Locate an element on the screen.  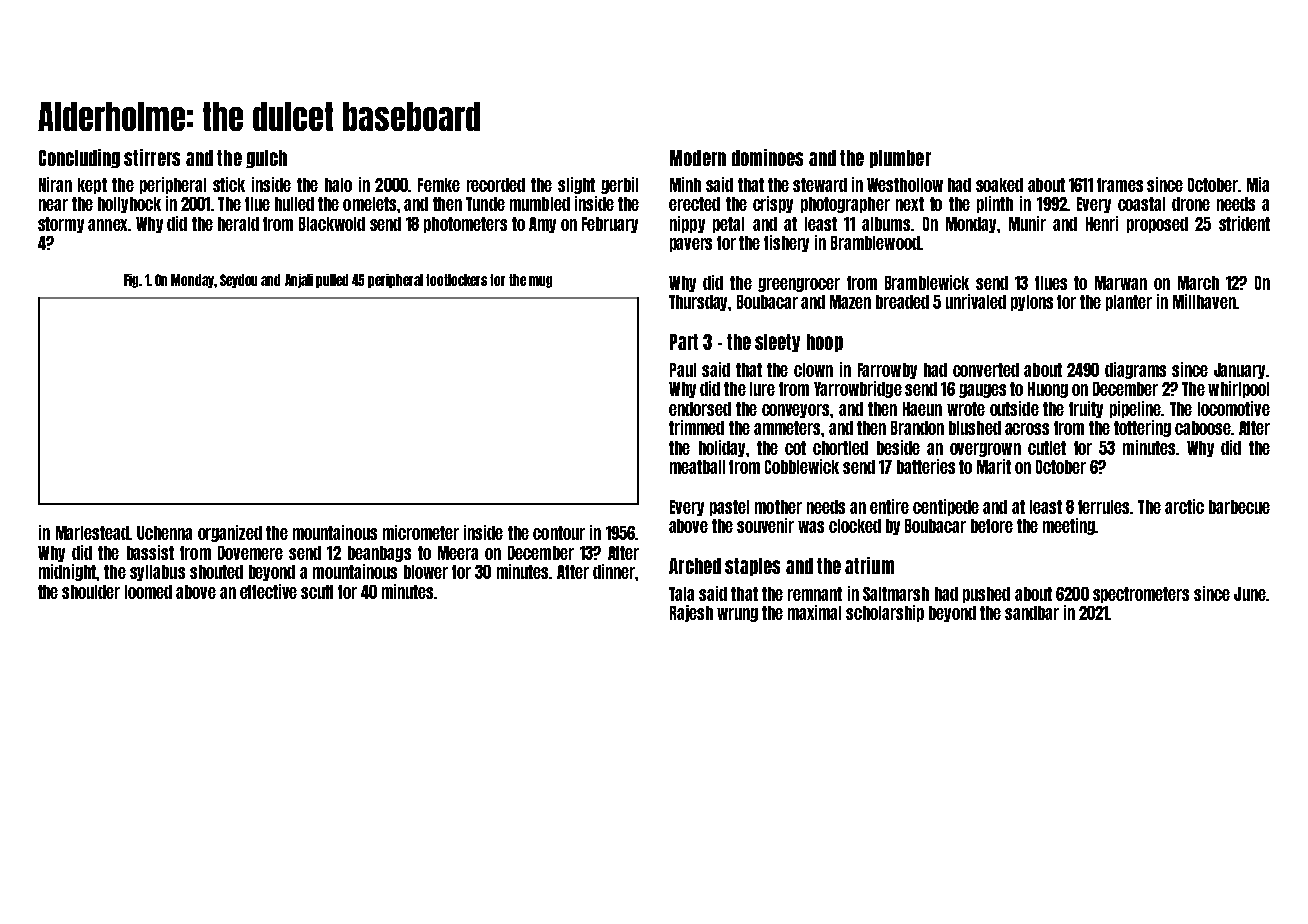
bassist is located at coordinates (150, 552).
